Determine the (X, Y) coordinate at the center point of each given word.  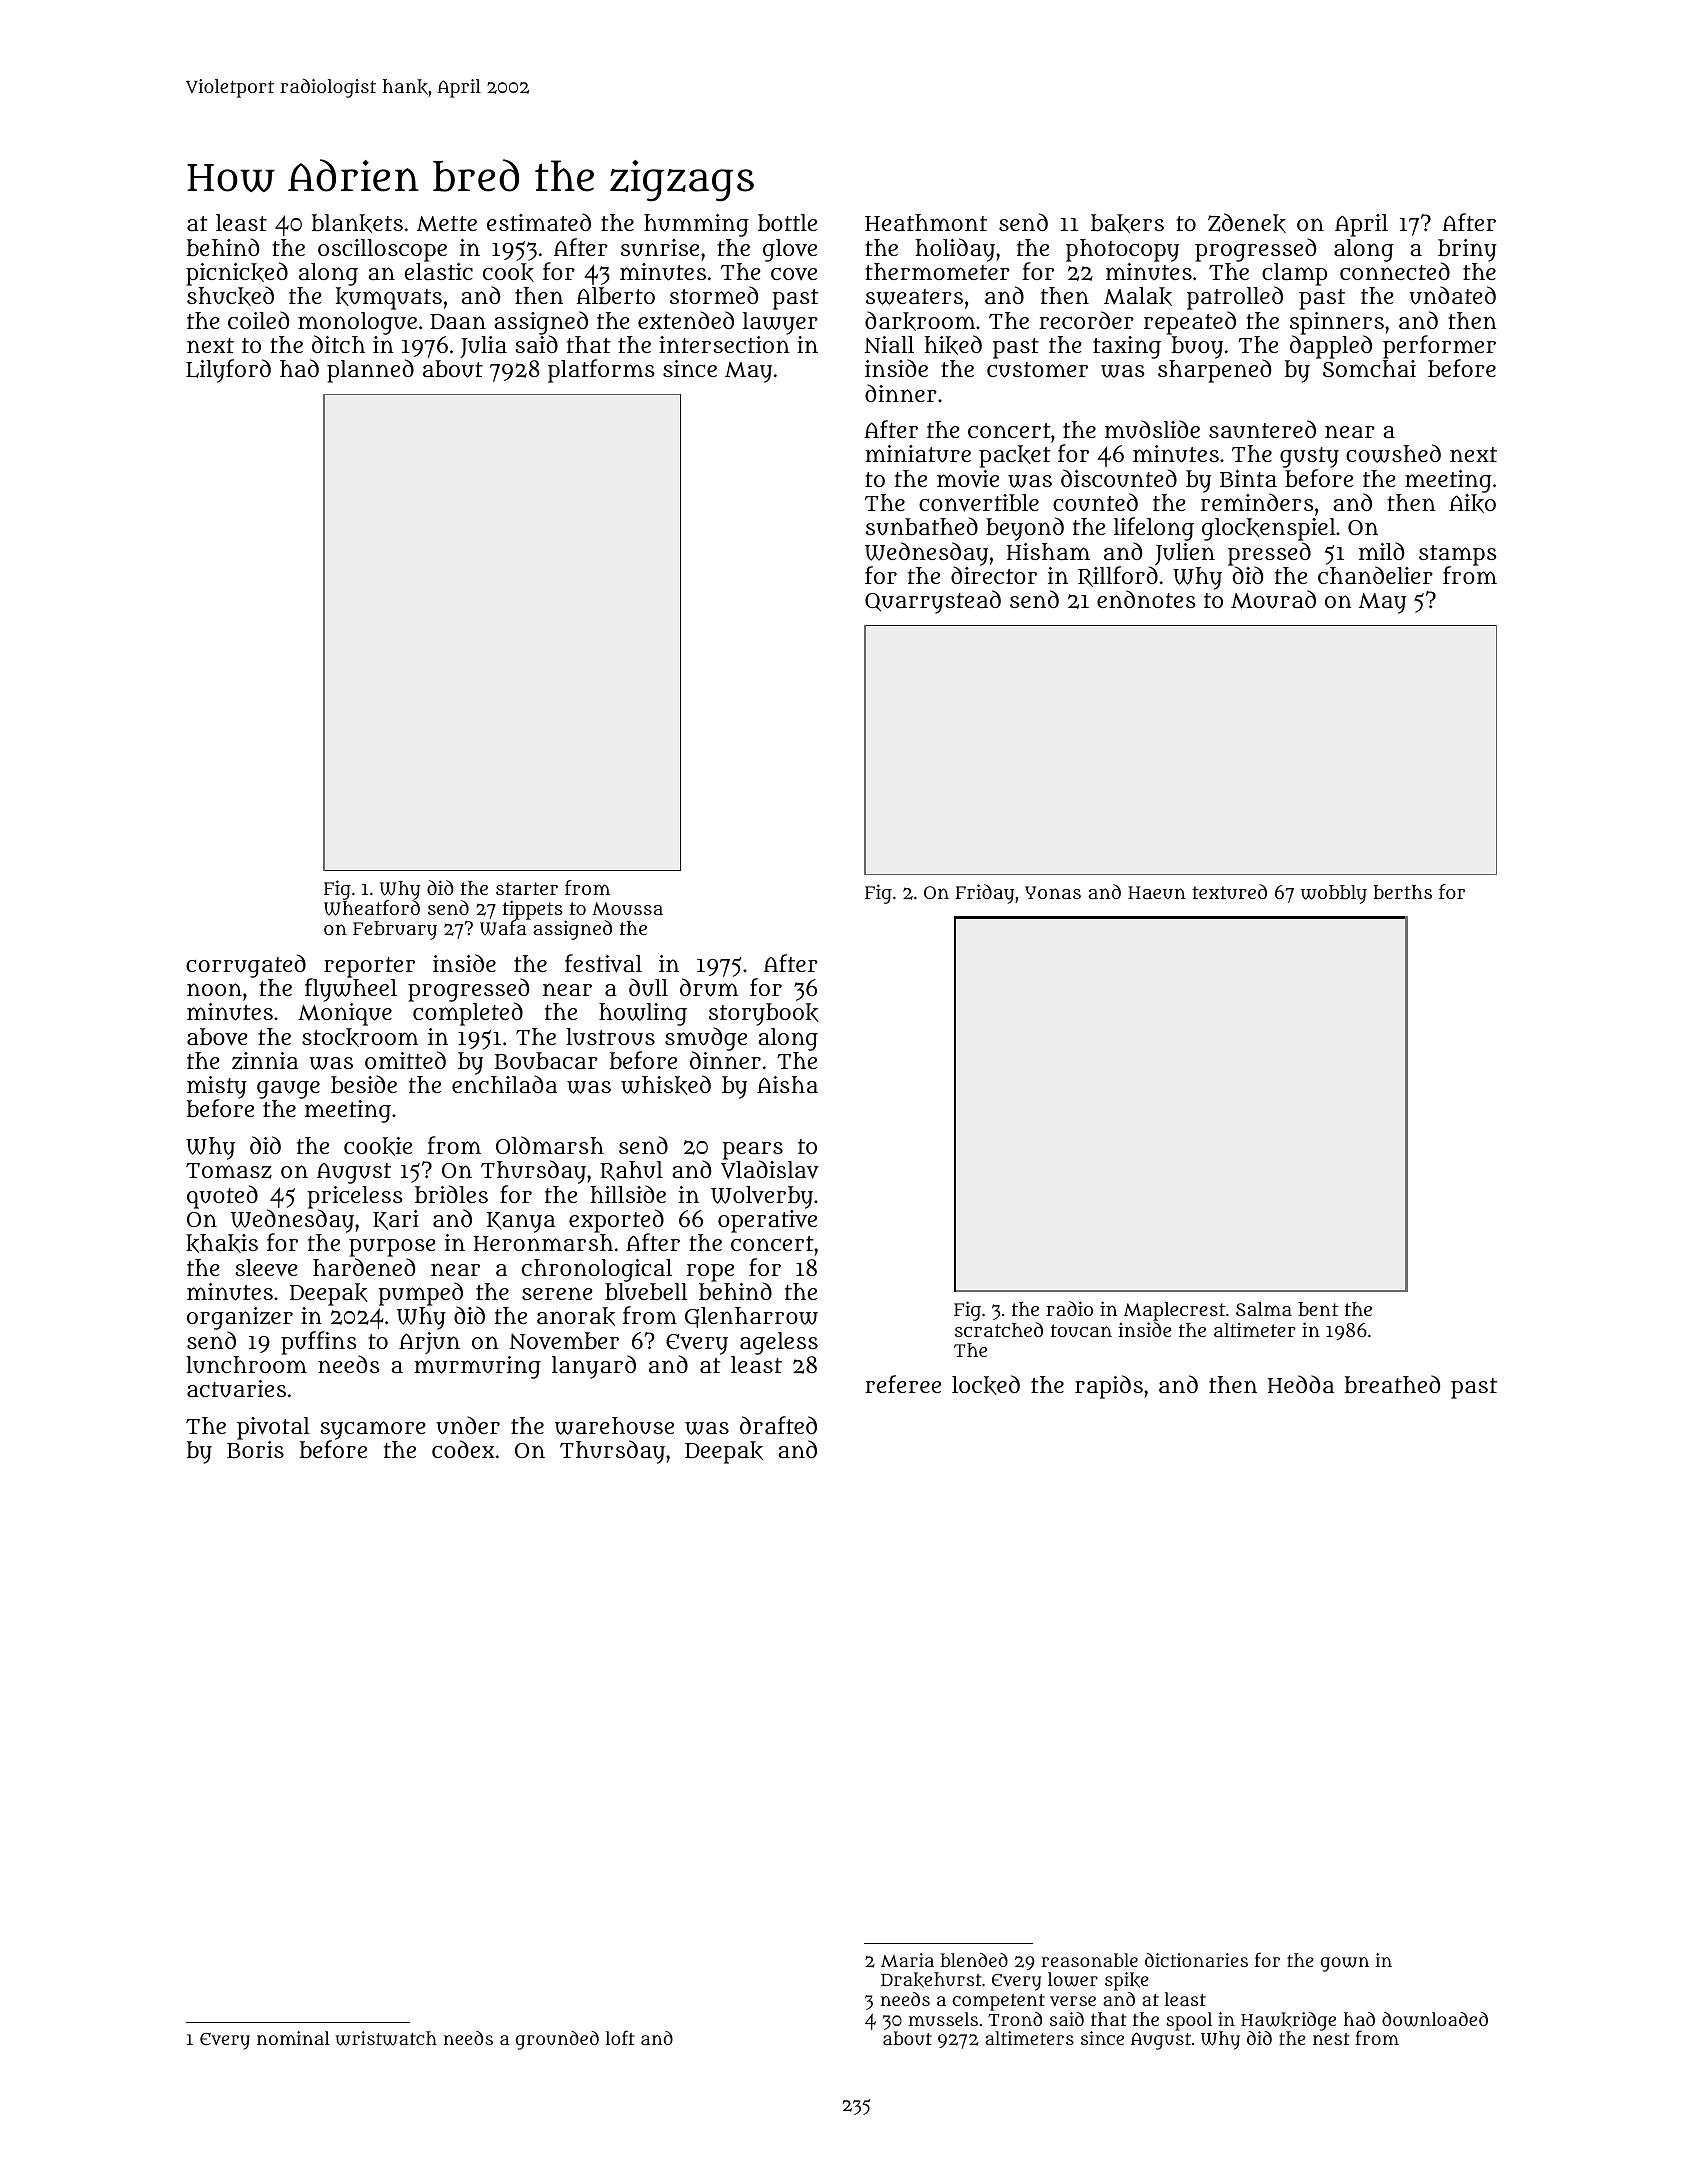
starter (527, 888)
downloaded (1435, 2019)
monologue (357, 323)
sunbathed (922, 526)
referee (903, 1384)
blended (974, 1960)
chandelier (1375, 575)
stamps (1458, 555)
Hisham (1048, 551)
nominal (293, 2038)
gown (1345, 1964)
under (468, 1425)
